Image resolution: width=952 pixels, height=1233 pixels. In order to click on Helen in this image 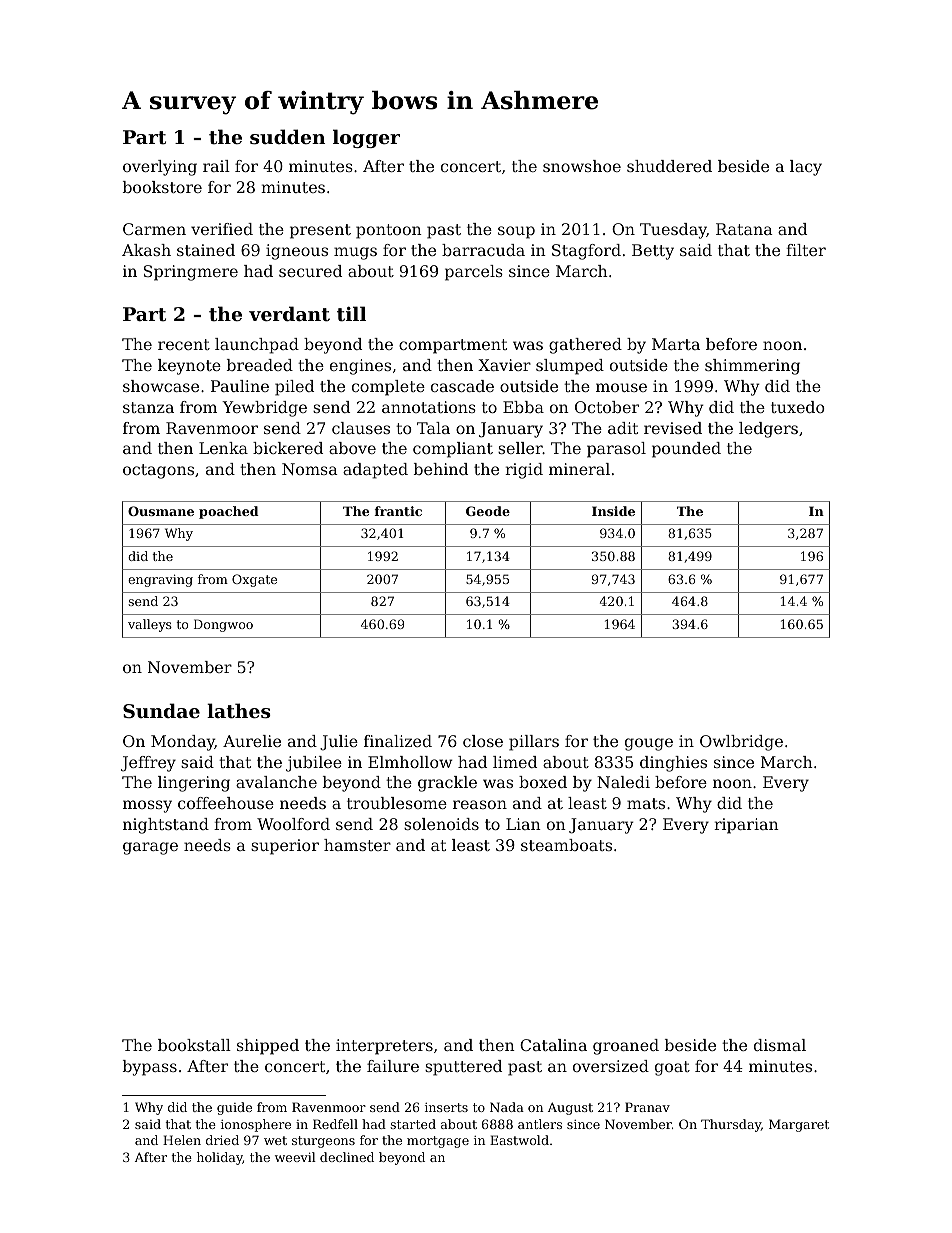, I will do `click(182, 1140)`.
